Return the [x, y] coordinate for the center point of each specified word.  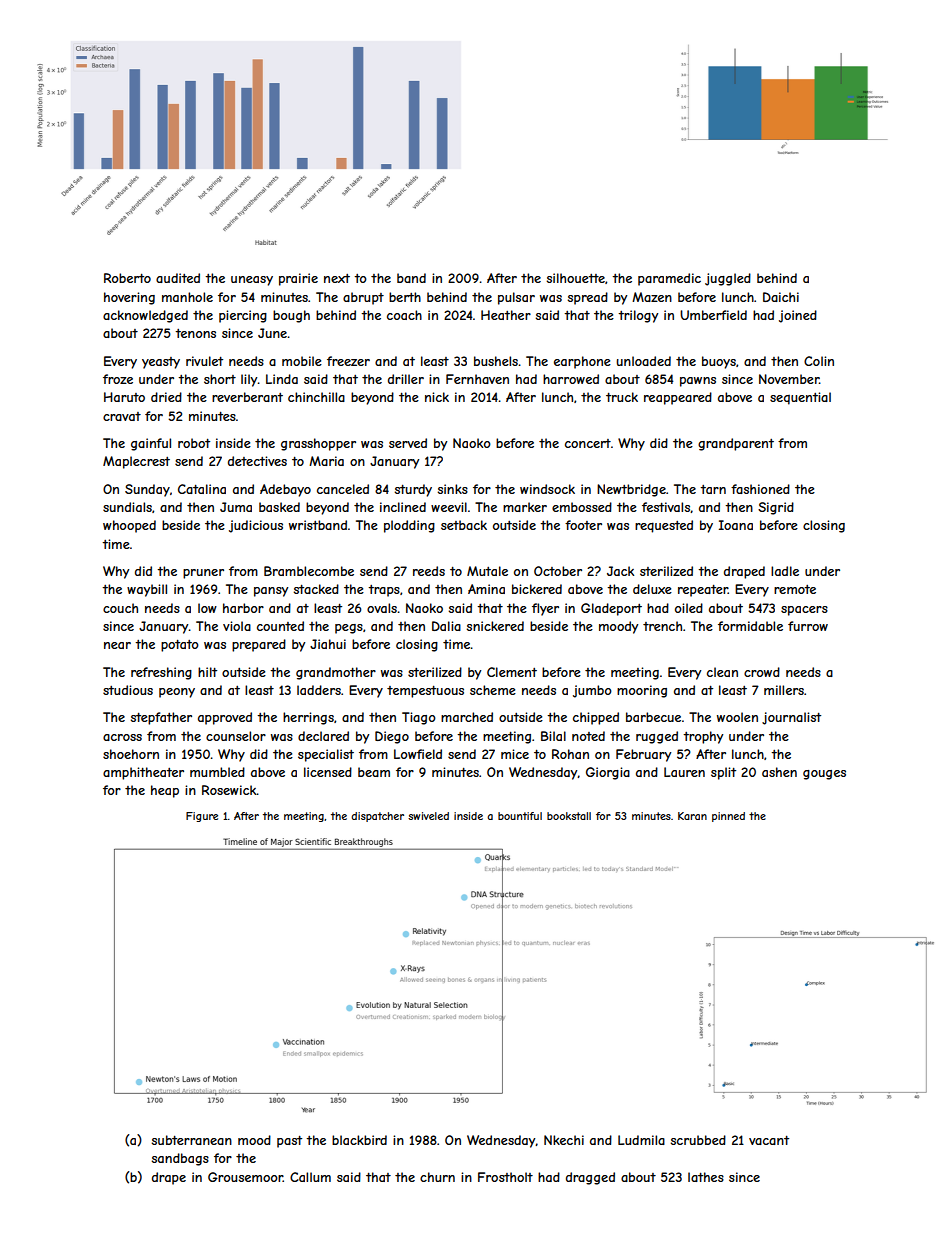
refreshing [161, 673]
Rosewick [229, 790]
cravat [122, 416]
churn [437, 1177]
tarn [713, 489]
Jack [620, 571]
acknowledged [145, 316]
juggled [728, 279]
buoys [719, 362]
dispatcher [377, 817]
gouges [824, 775]
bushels [496, 361]
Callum [310, 1177]
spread [588, 298]
